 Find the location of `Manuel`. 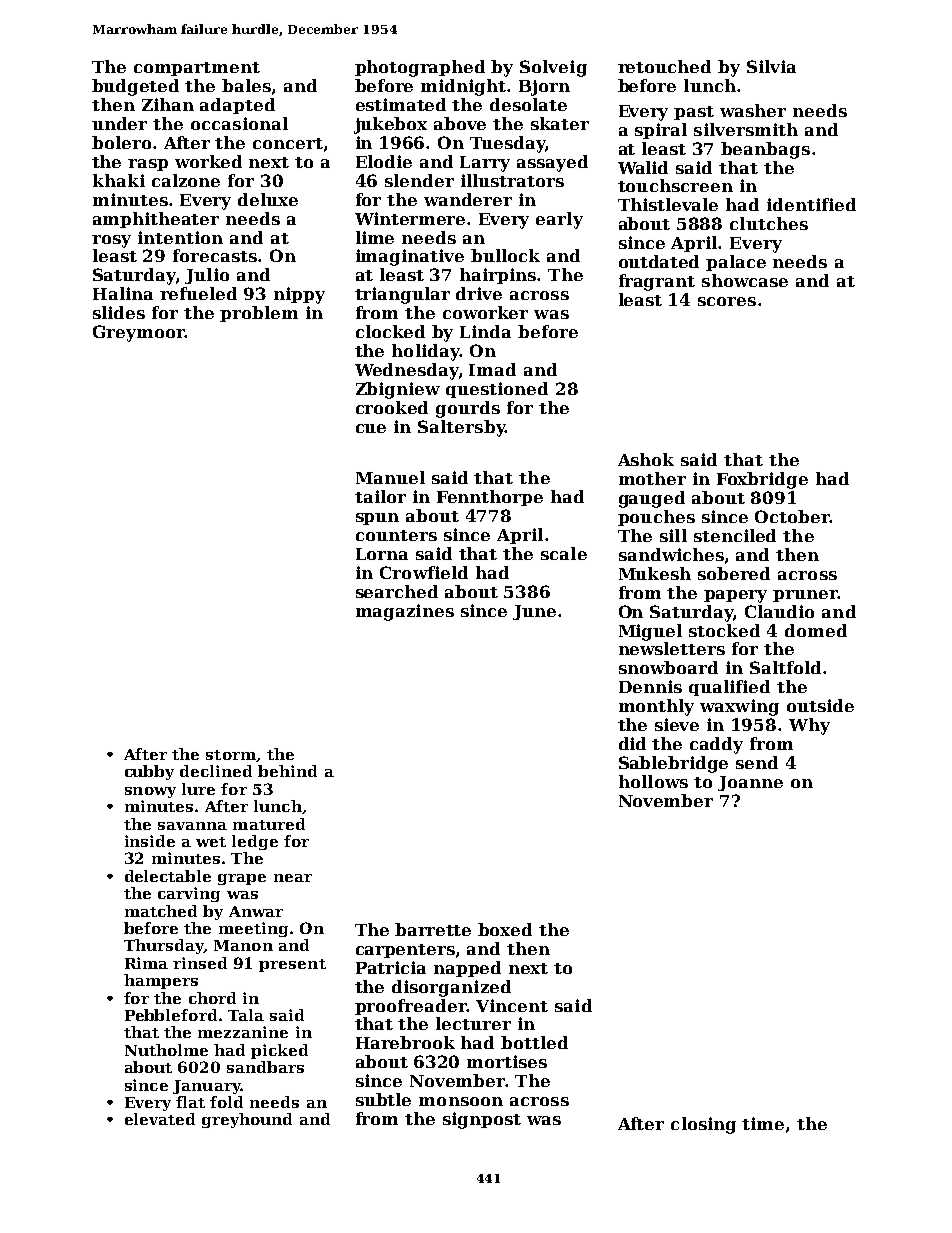

Manuel is located at coordinates (390, 477).
